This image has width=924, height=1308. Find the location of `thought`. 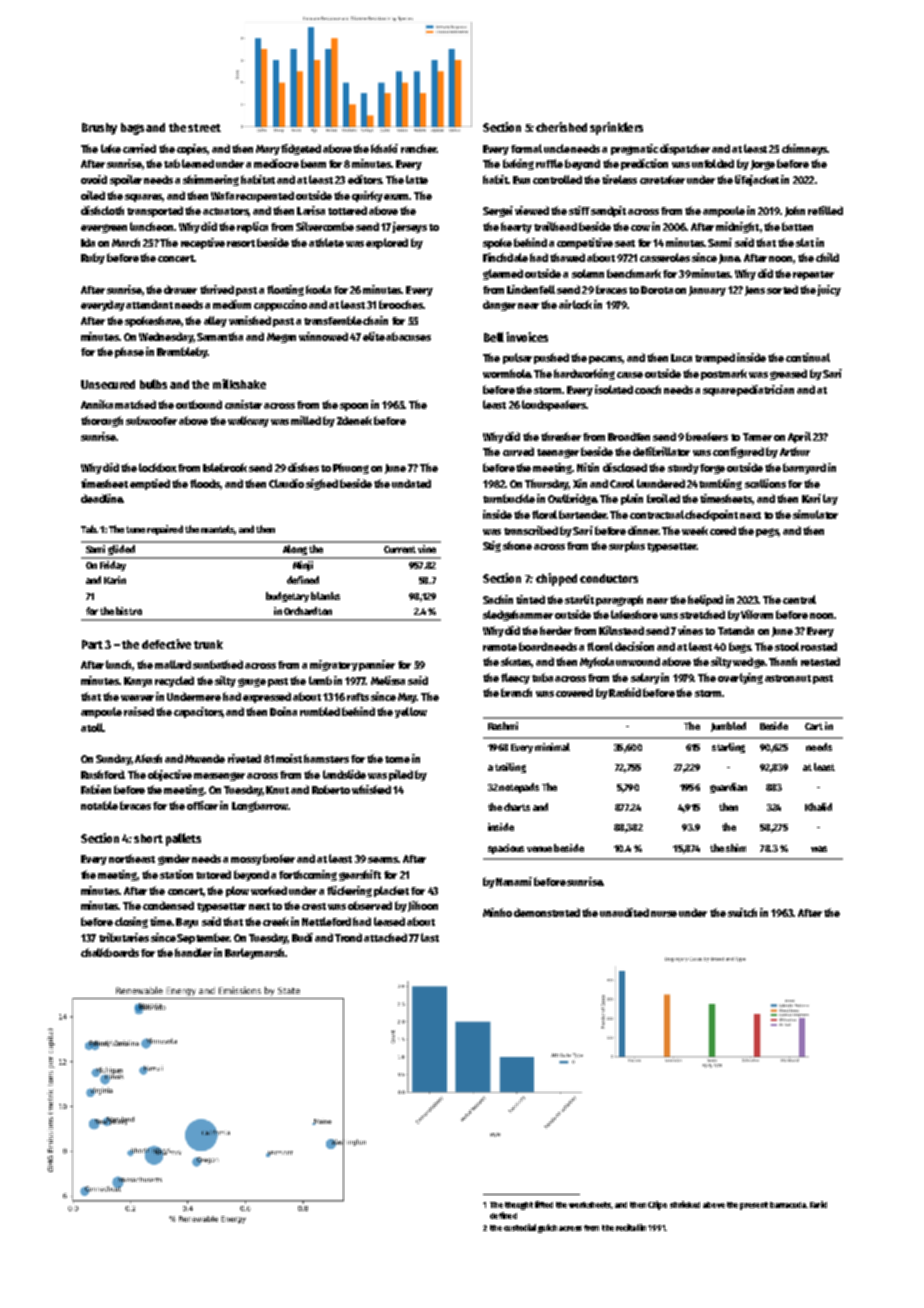

thought is located at coordinates (519, 1206).
